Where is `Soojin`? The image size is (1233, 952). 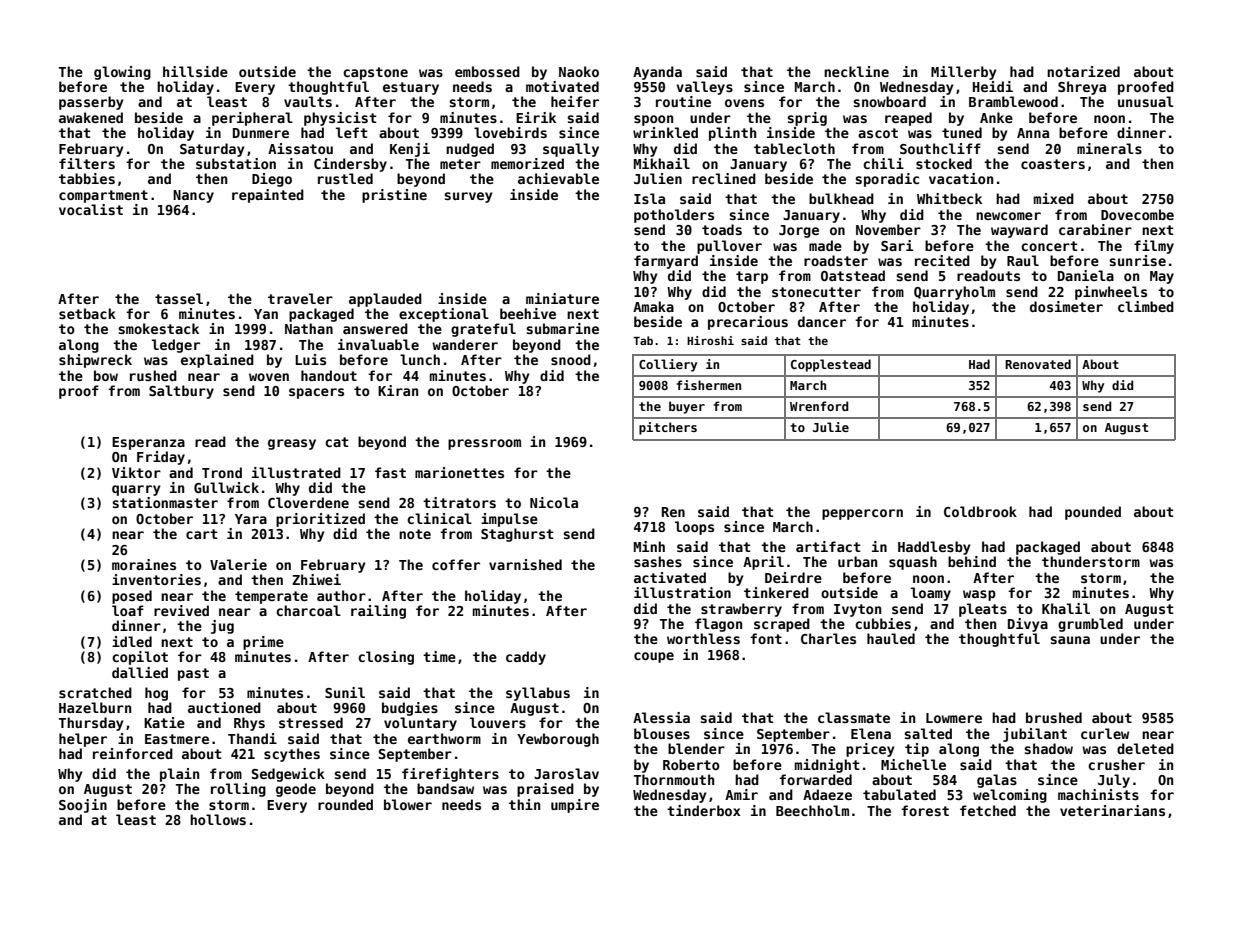 Soojin is located at coordinates (83, 806).
